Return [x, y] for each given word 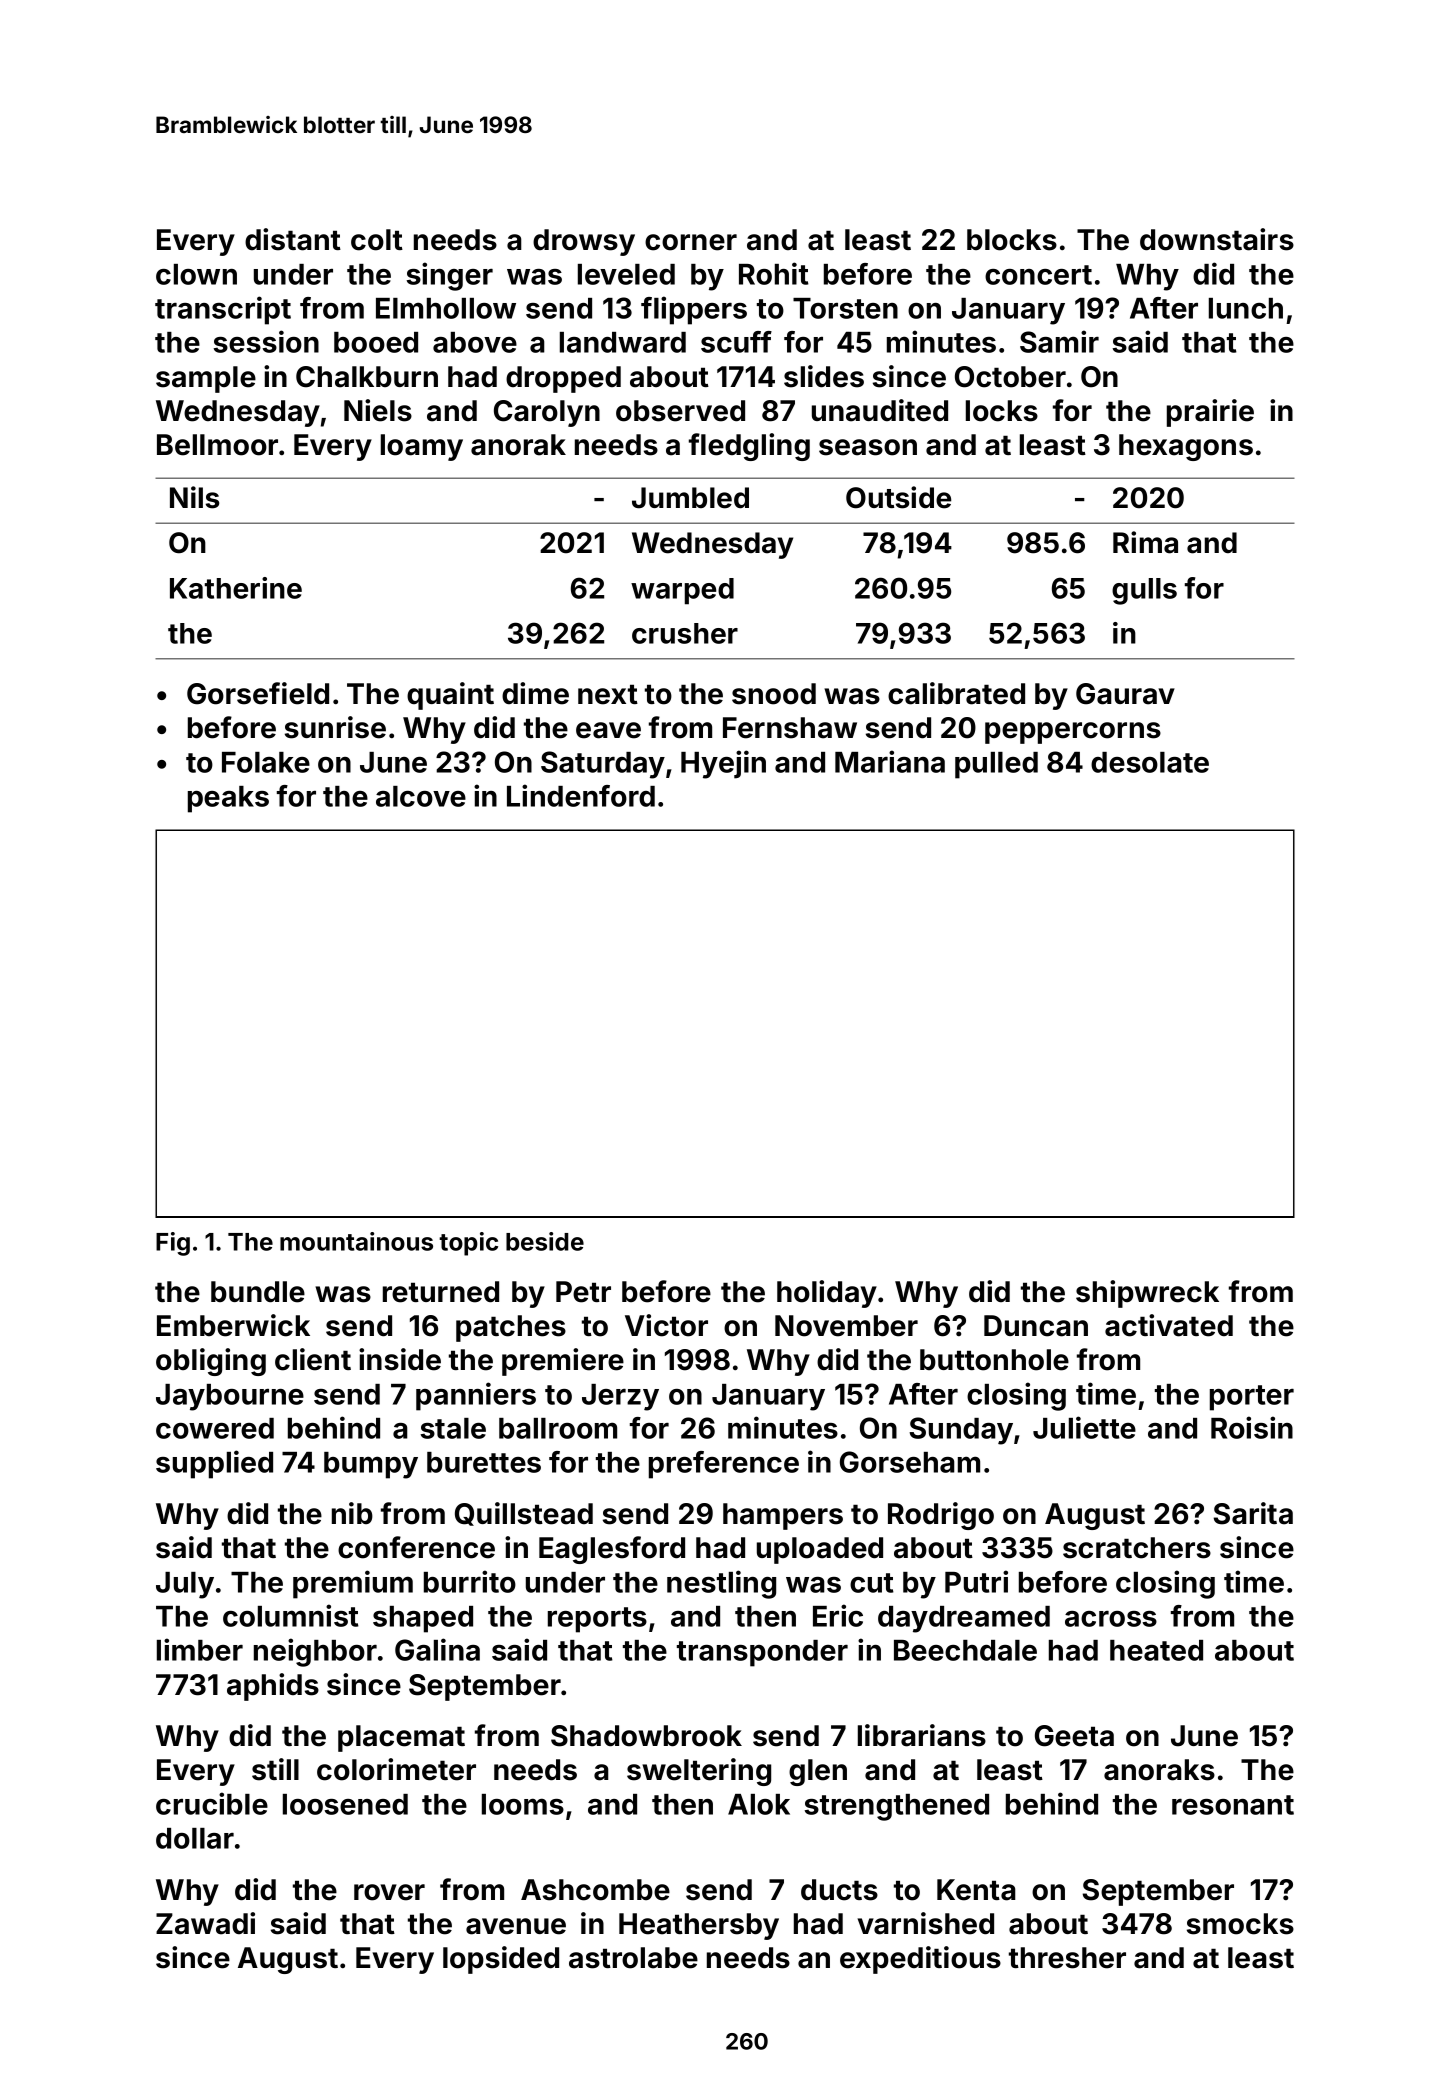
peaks [228, 799]
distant [293, 239]
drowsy [584, 242]
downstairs [1217, 239]
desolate [1150, 762]
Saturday [603, 765]
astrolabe [633, 1958]
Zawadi [205, 1923]
